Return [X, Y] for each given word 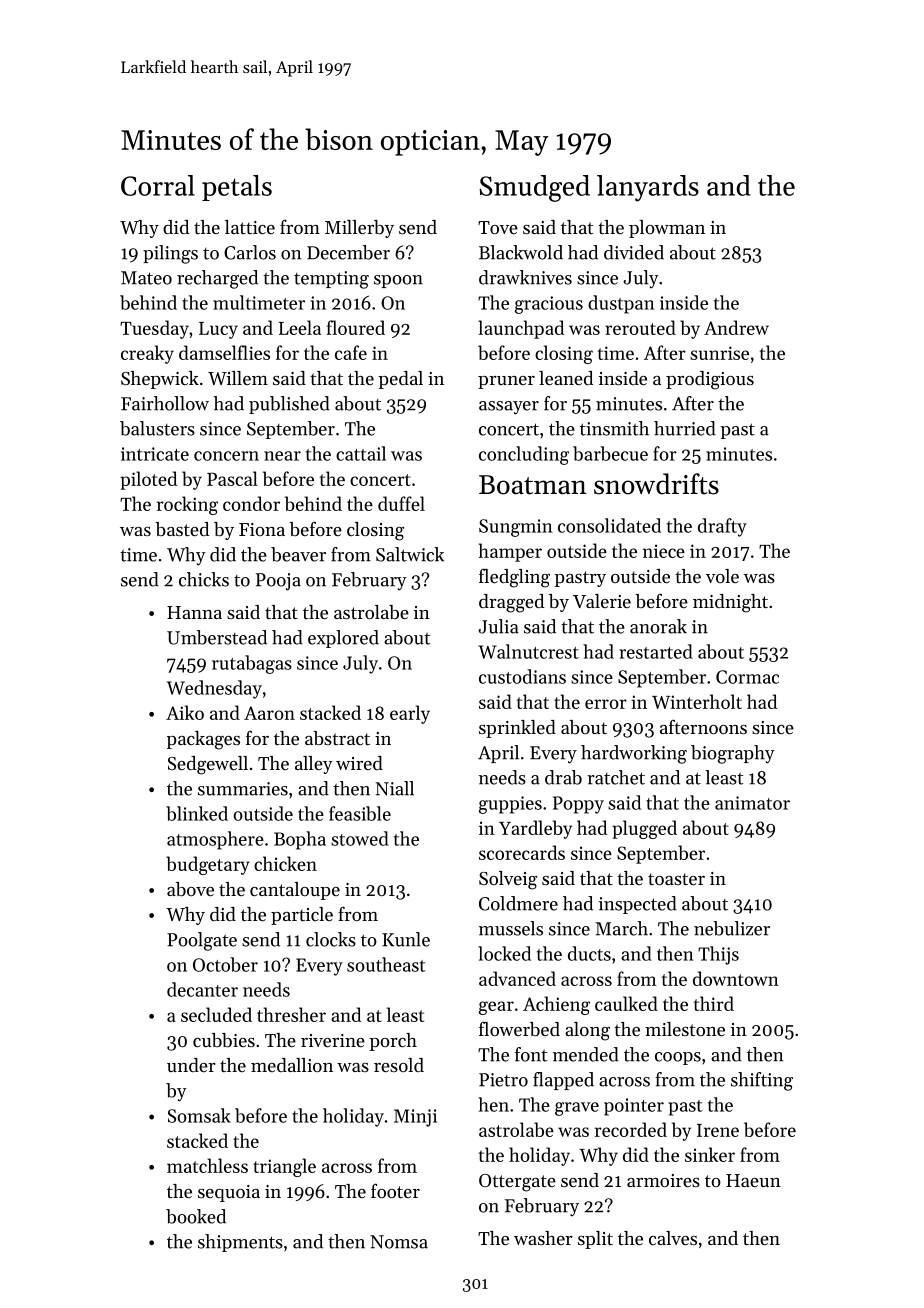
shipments [240, 1243]
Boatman [533, 485]
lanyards [648, 188]
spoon [398, 281]
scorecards [522, 852]
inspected [638, 905]
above [190, 889]
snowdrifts [656, 484]
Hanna [194, 612]
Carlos [250, 252]
